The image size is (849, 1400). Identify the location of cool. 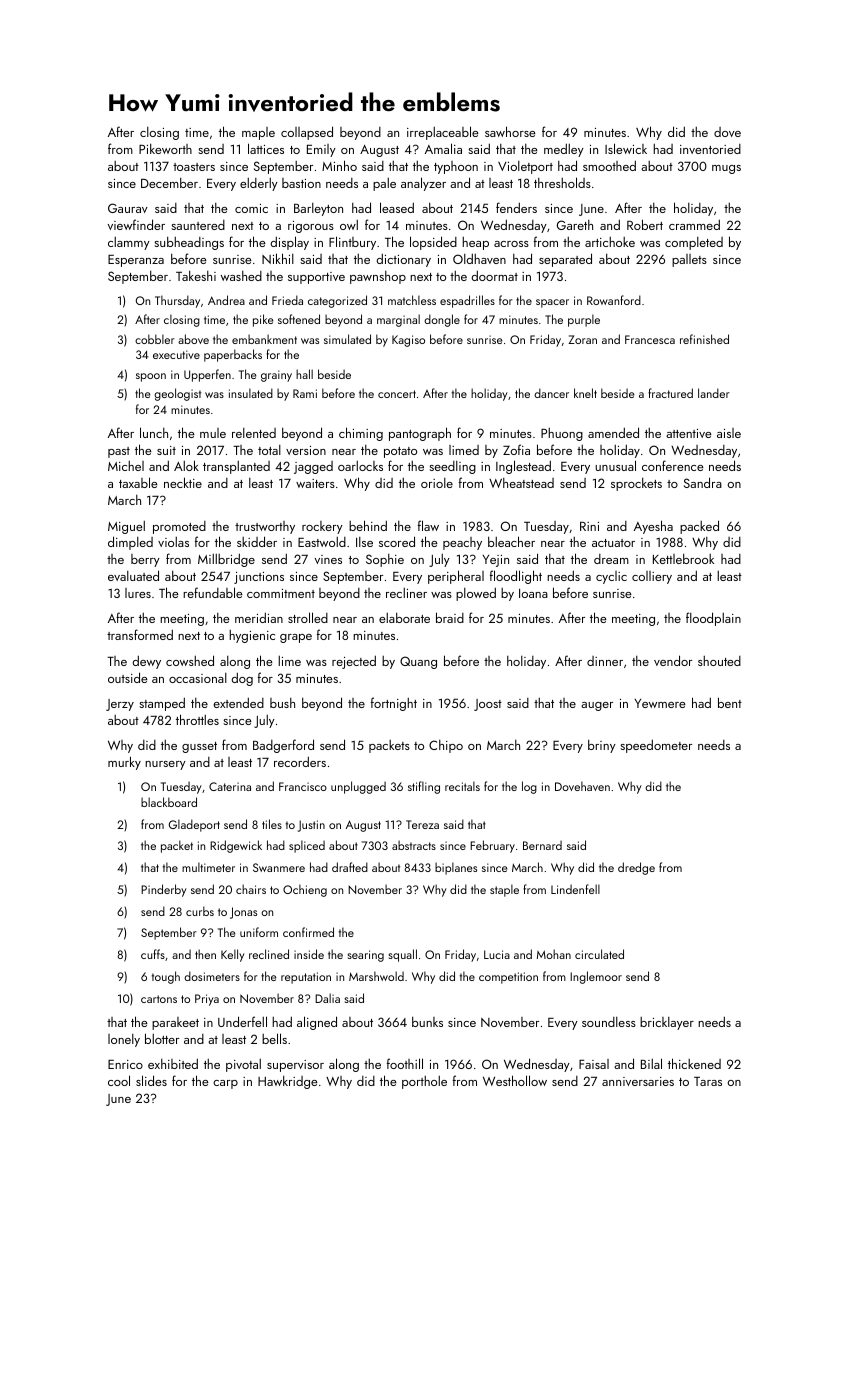
(119, 1080).
